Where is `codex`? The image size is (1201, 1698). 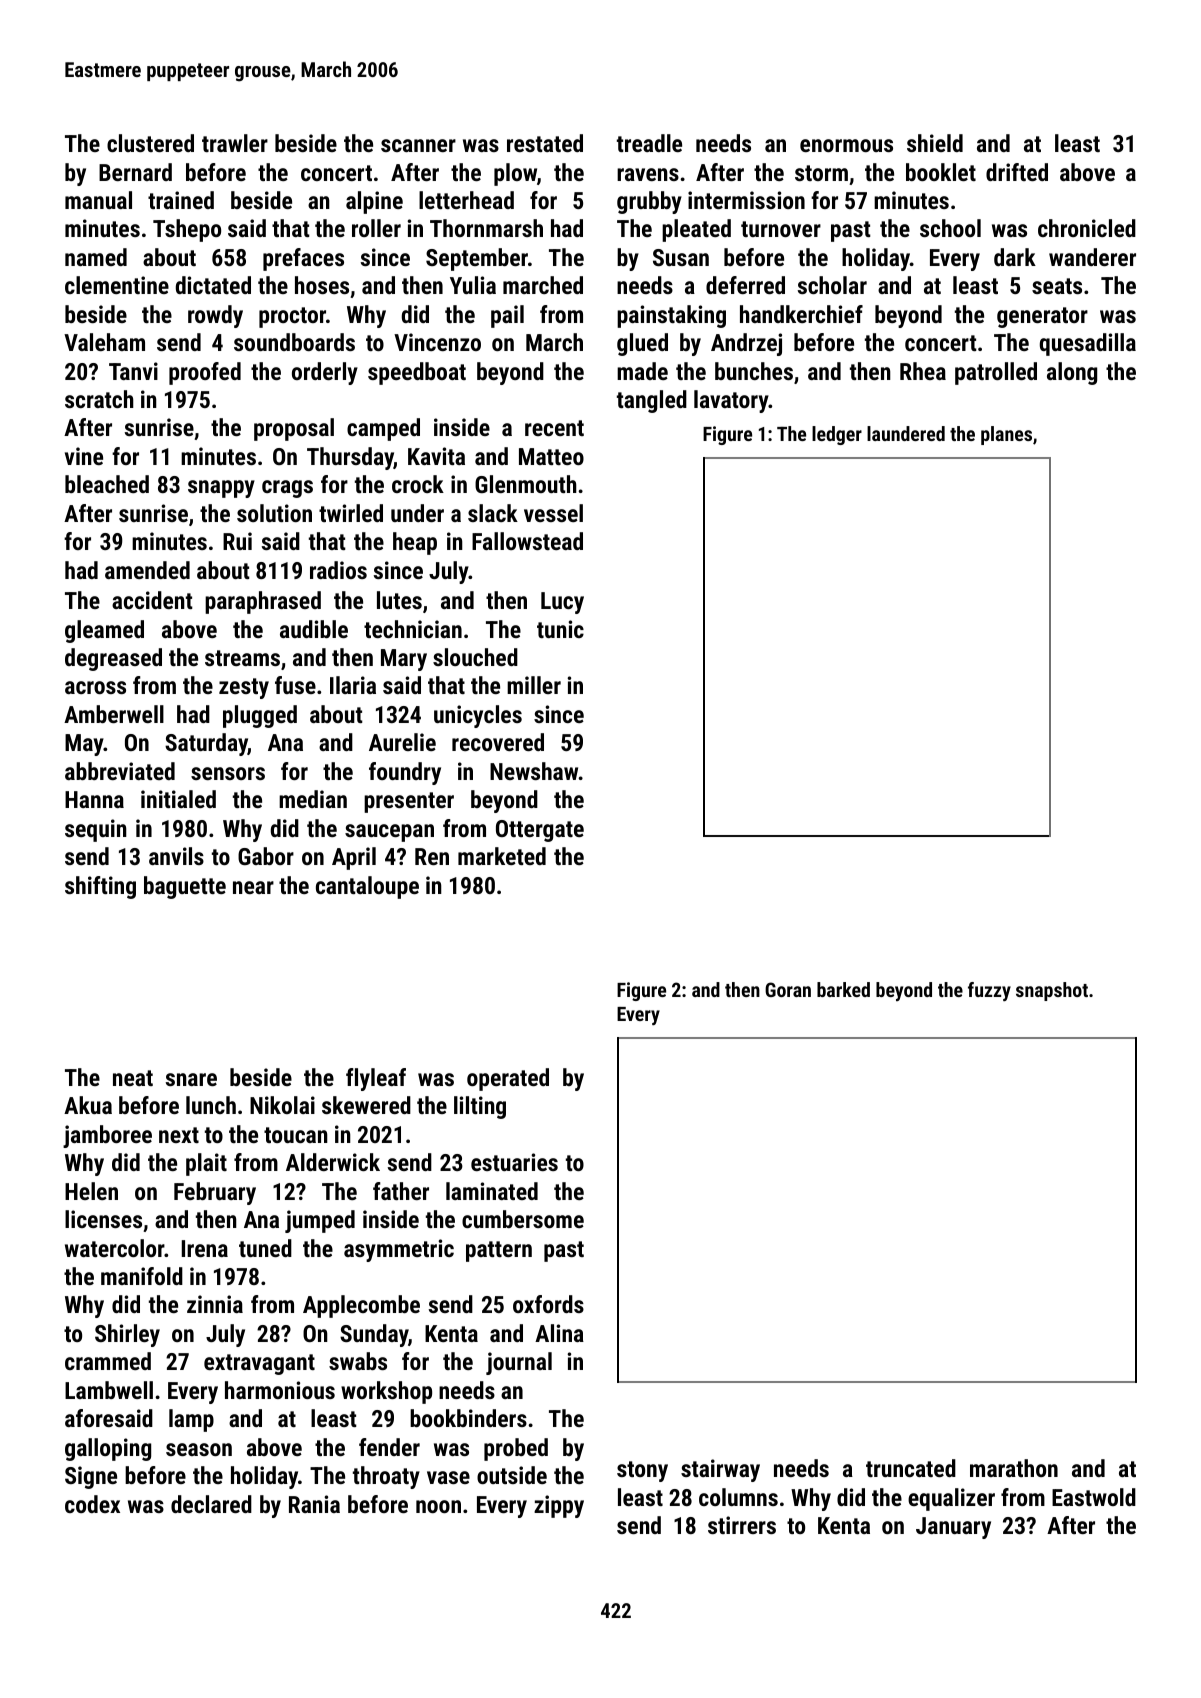
codex is located at coordinates (92, 1504).
